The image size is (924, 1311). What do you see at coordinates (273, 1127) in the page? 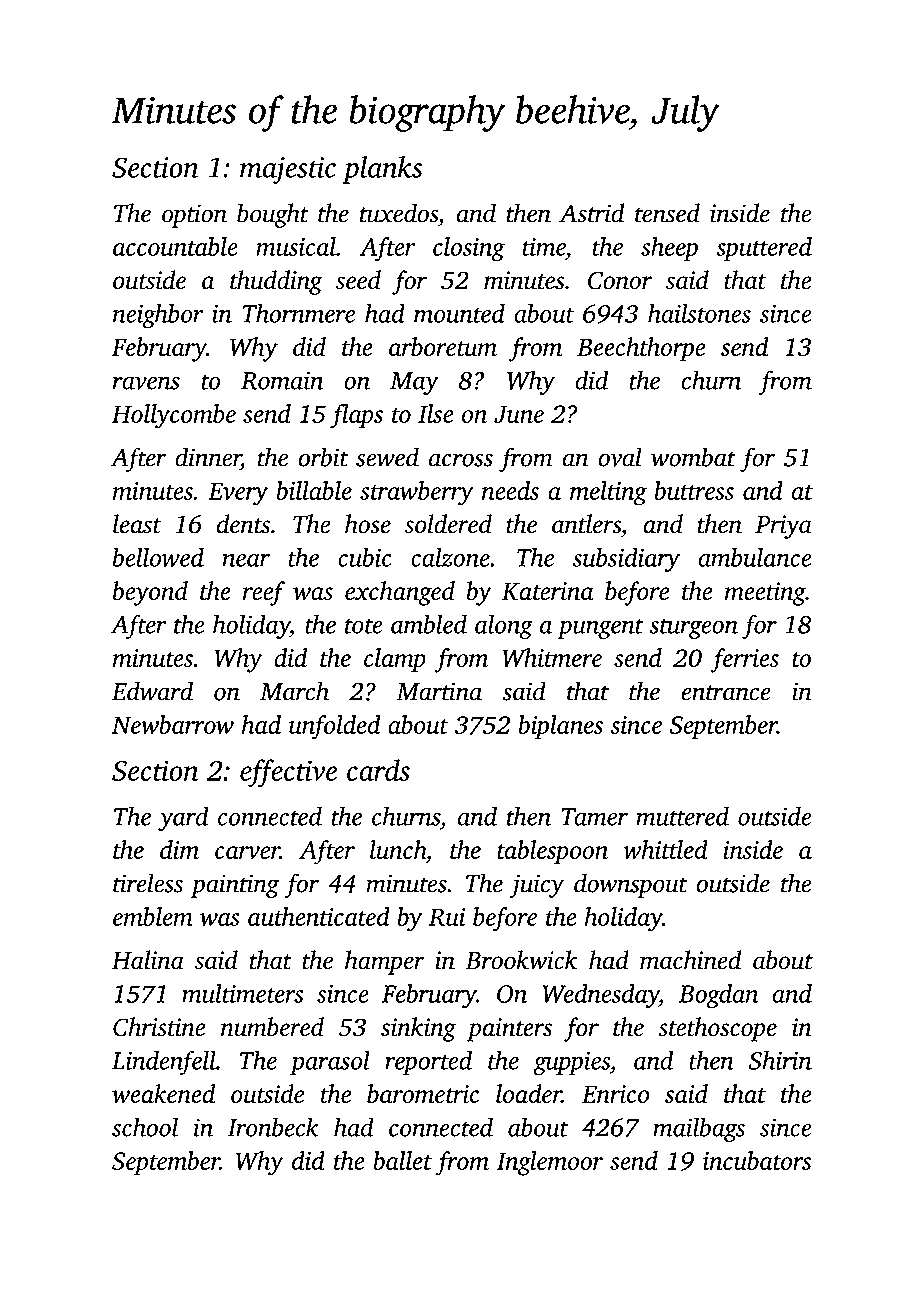
I see `Ironbeck` at bounding box center [273, 1127].
